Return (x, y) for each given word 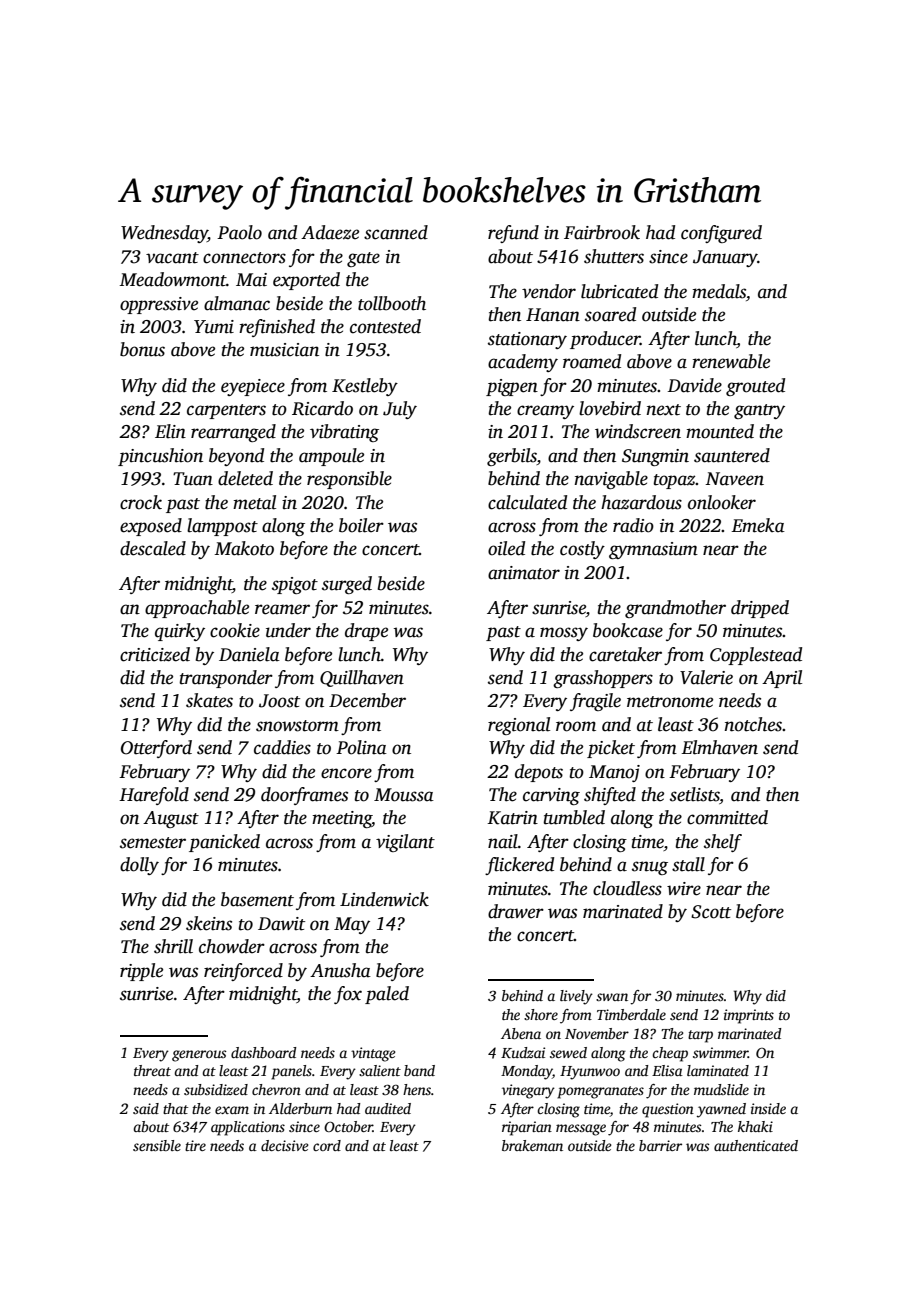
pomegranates (600, 1092)
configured (721, 234)
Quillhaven (362, 678)
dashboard (263, 1052)
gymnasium (653, 550)
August (171, 819)
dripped (760, 609)
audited (388, 1108)
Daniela (249, 654)
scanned (396, 232)
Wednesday (164, 234)
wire (684, 889)
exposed (151, 527)
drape (366, 632)
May (352, 925)
